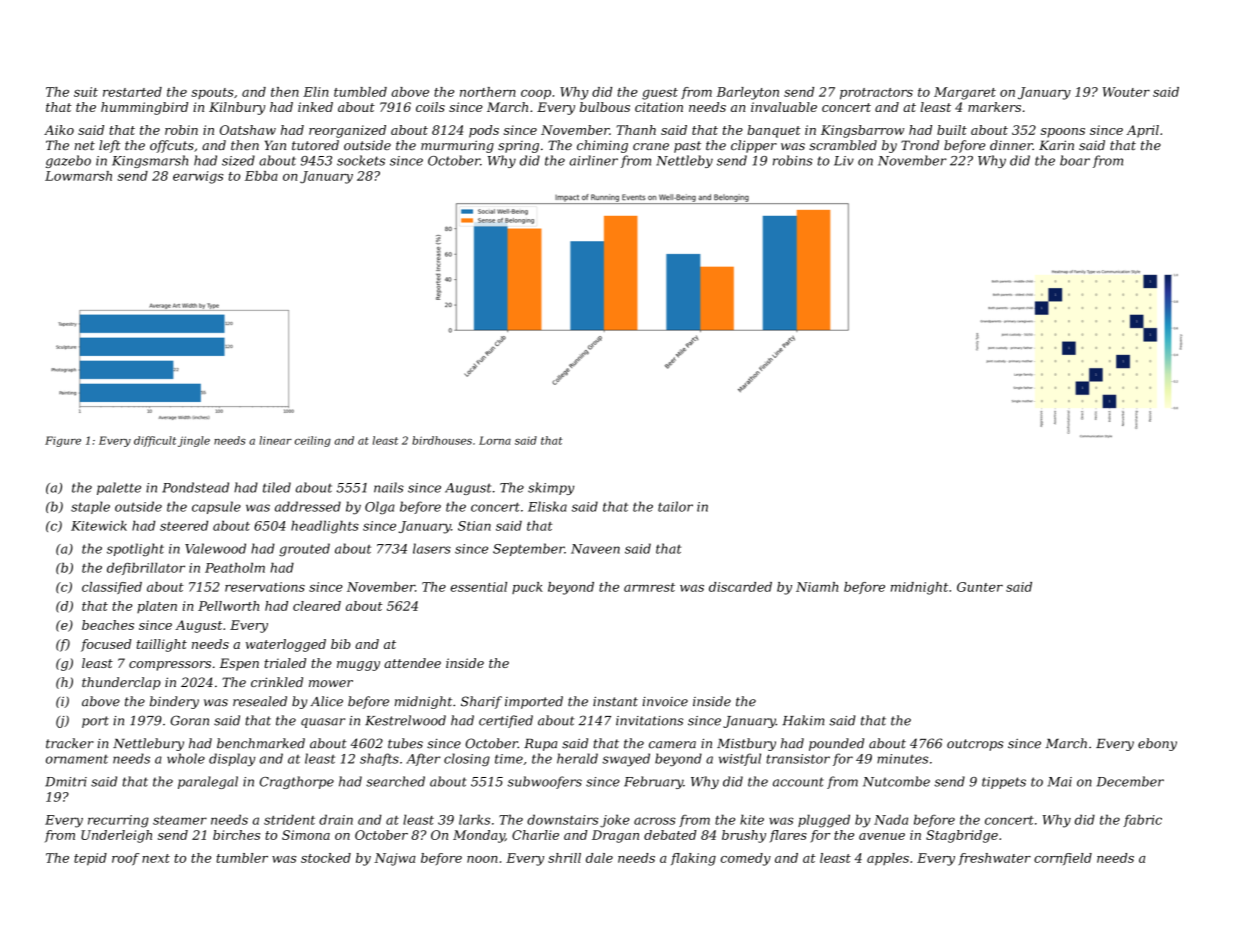 Image resolution: width=1233 pixels, height=952 pixels. Describe the element at coordinates (162, 645) in the screenshot. I see `taillight` at that location.
